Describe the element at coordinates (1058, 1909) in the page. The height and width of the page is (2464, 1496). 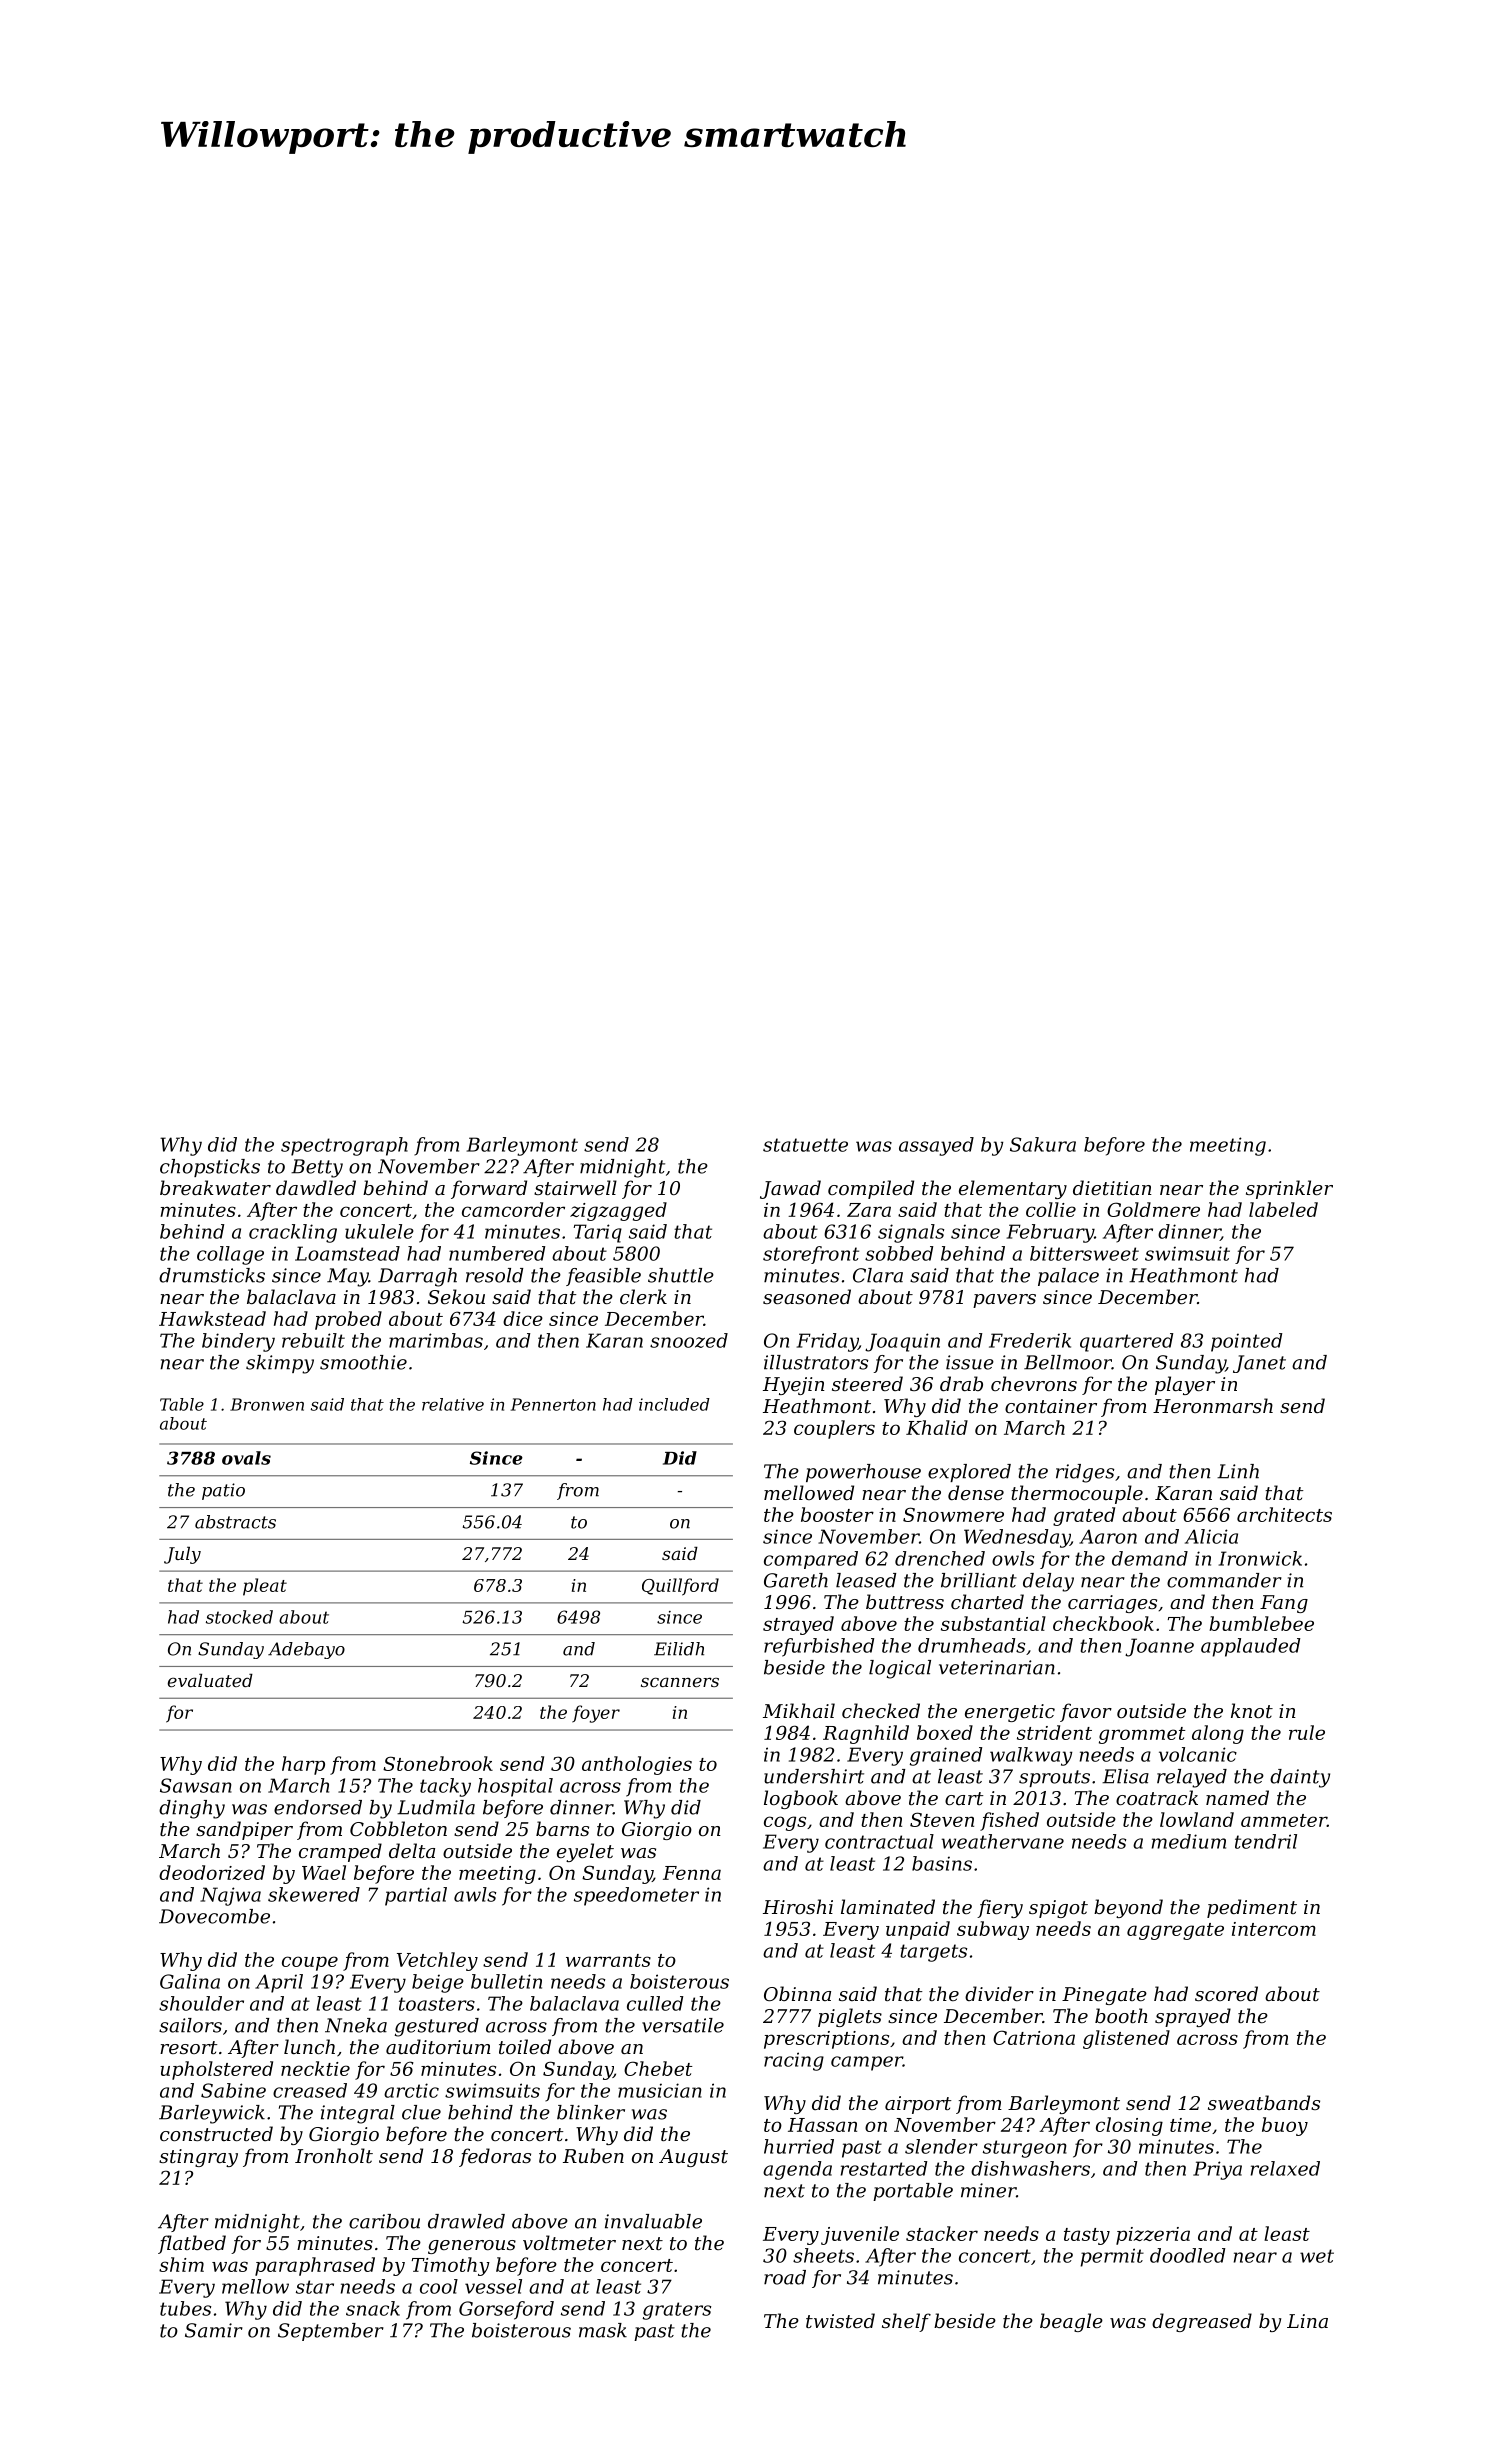
I see `spigot` at that location.
